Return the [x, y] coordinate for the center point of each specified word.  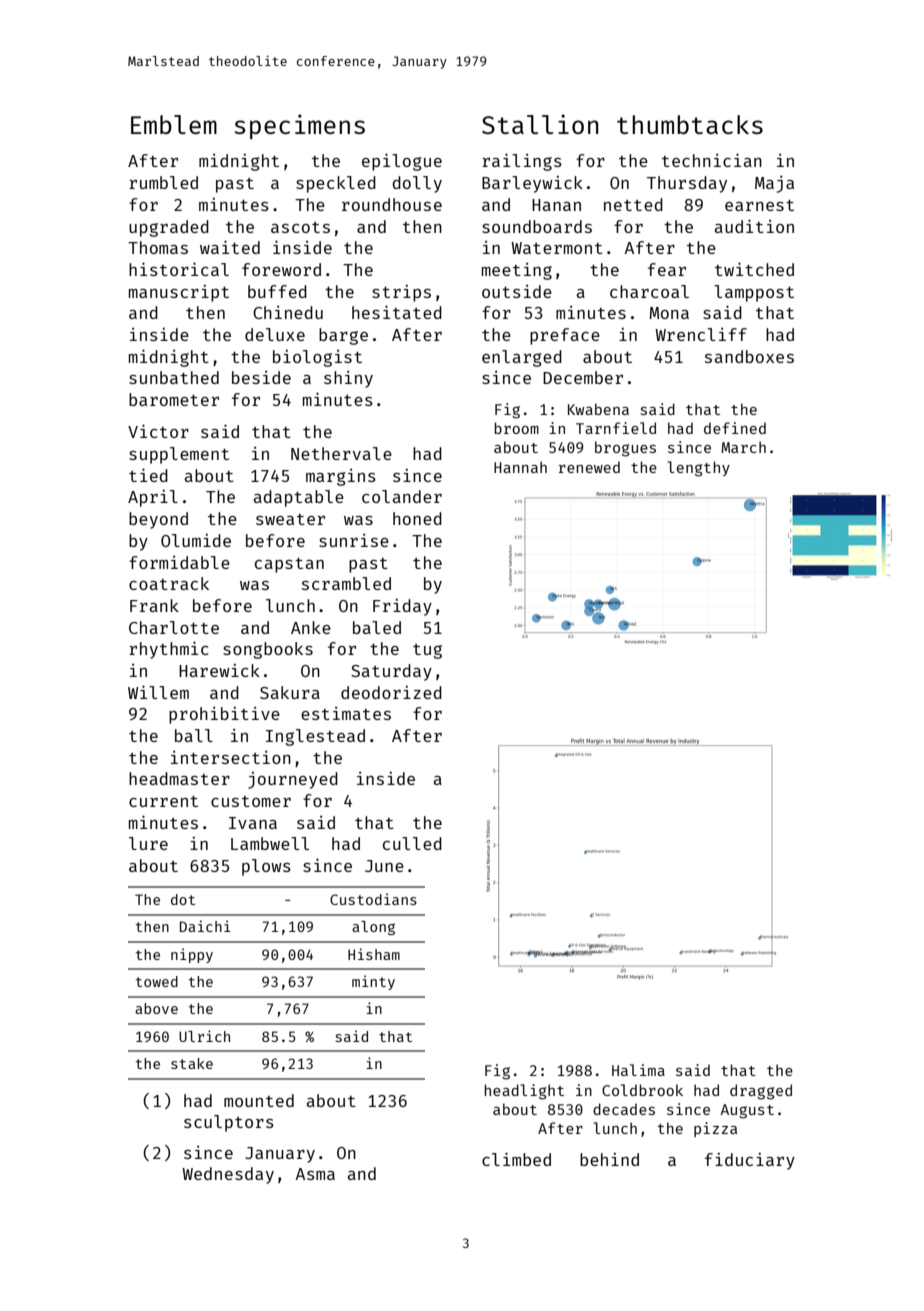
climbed [516, 1159]
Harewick [219, 670]
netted [633, 204]
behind [609, 1159]
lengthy [698, 469]
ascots [300, 227]
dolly [417, 184]
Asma [315, 1174]
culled [412, 843]
